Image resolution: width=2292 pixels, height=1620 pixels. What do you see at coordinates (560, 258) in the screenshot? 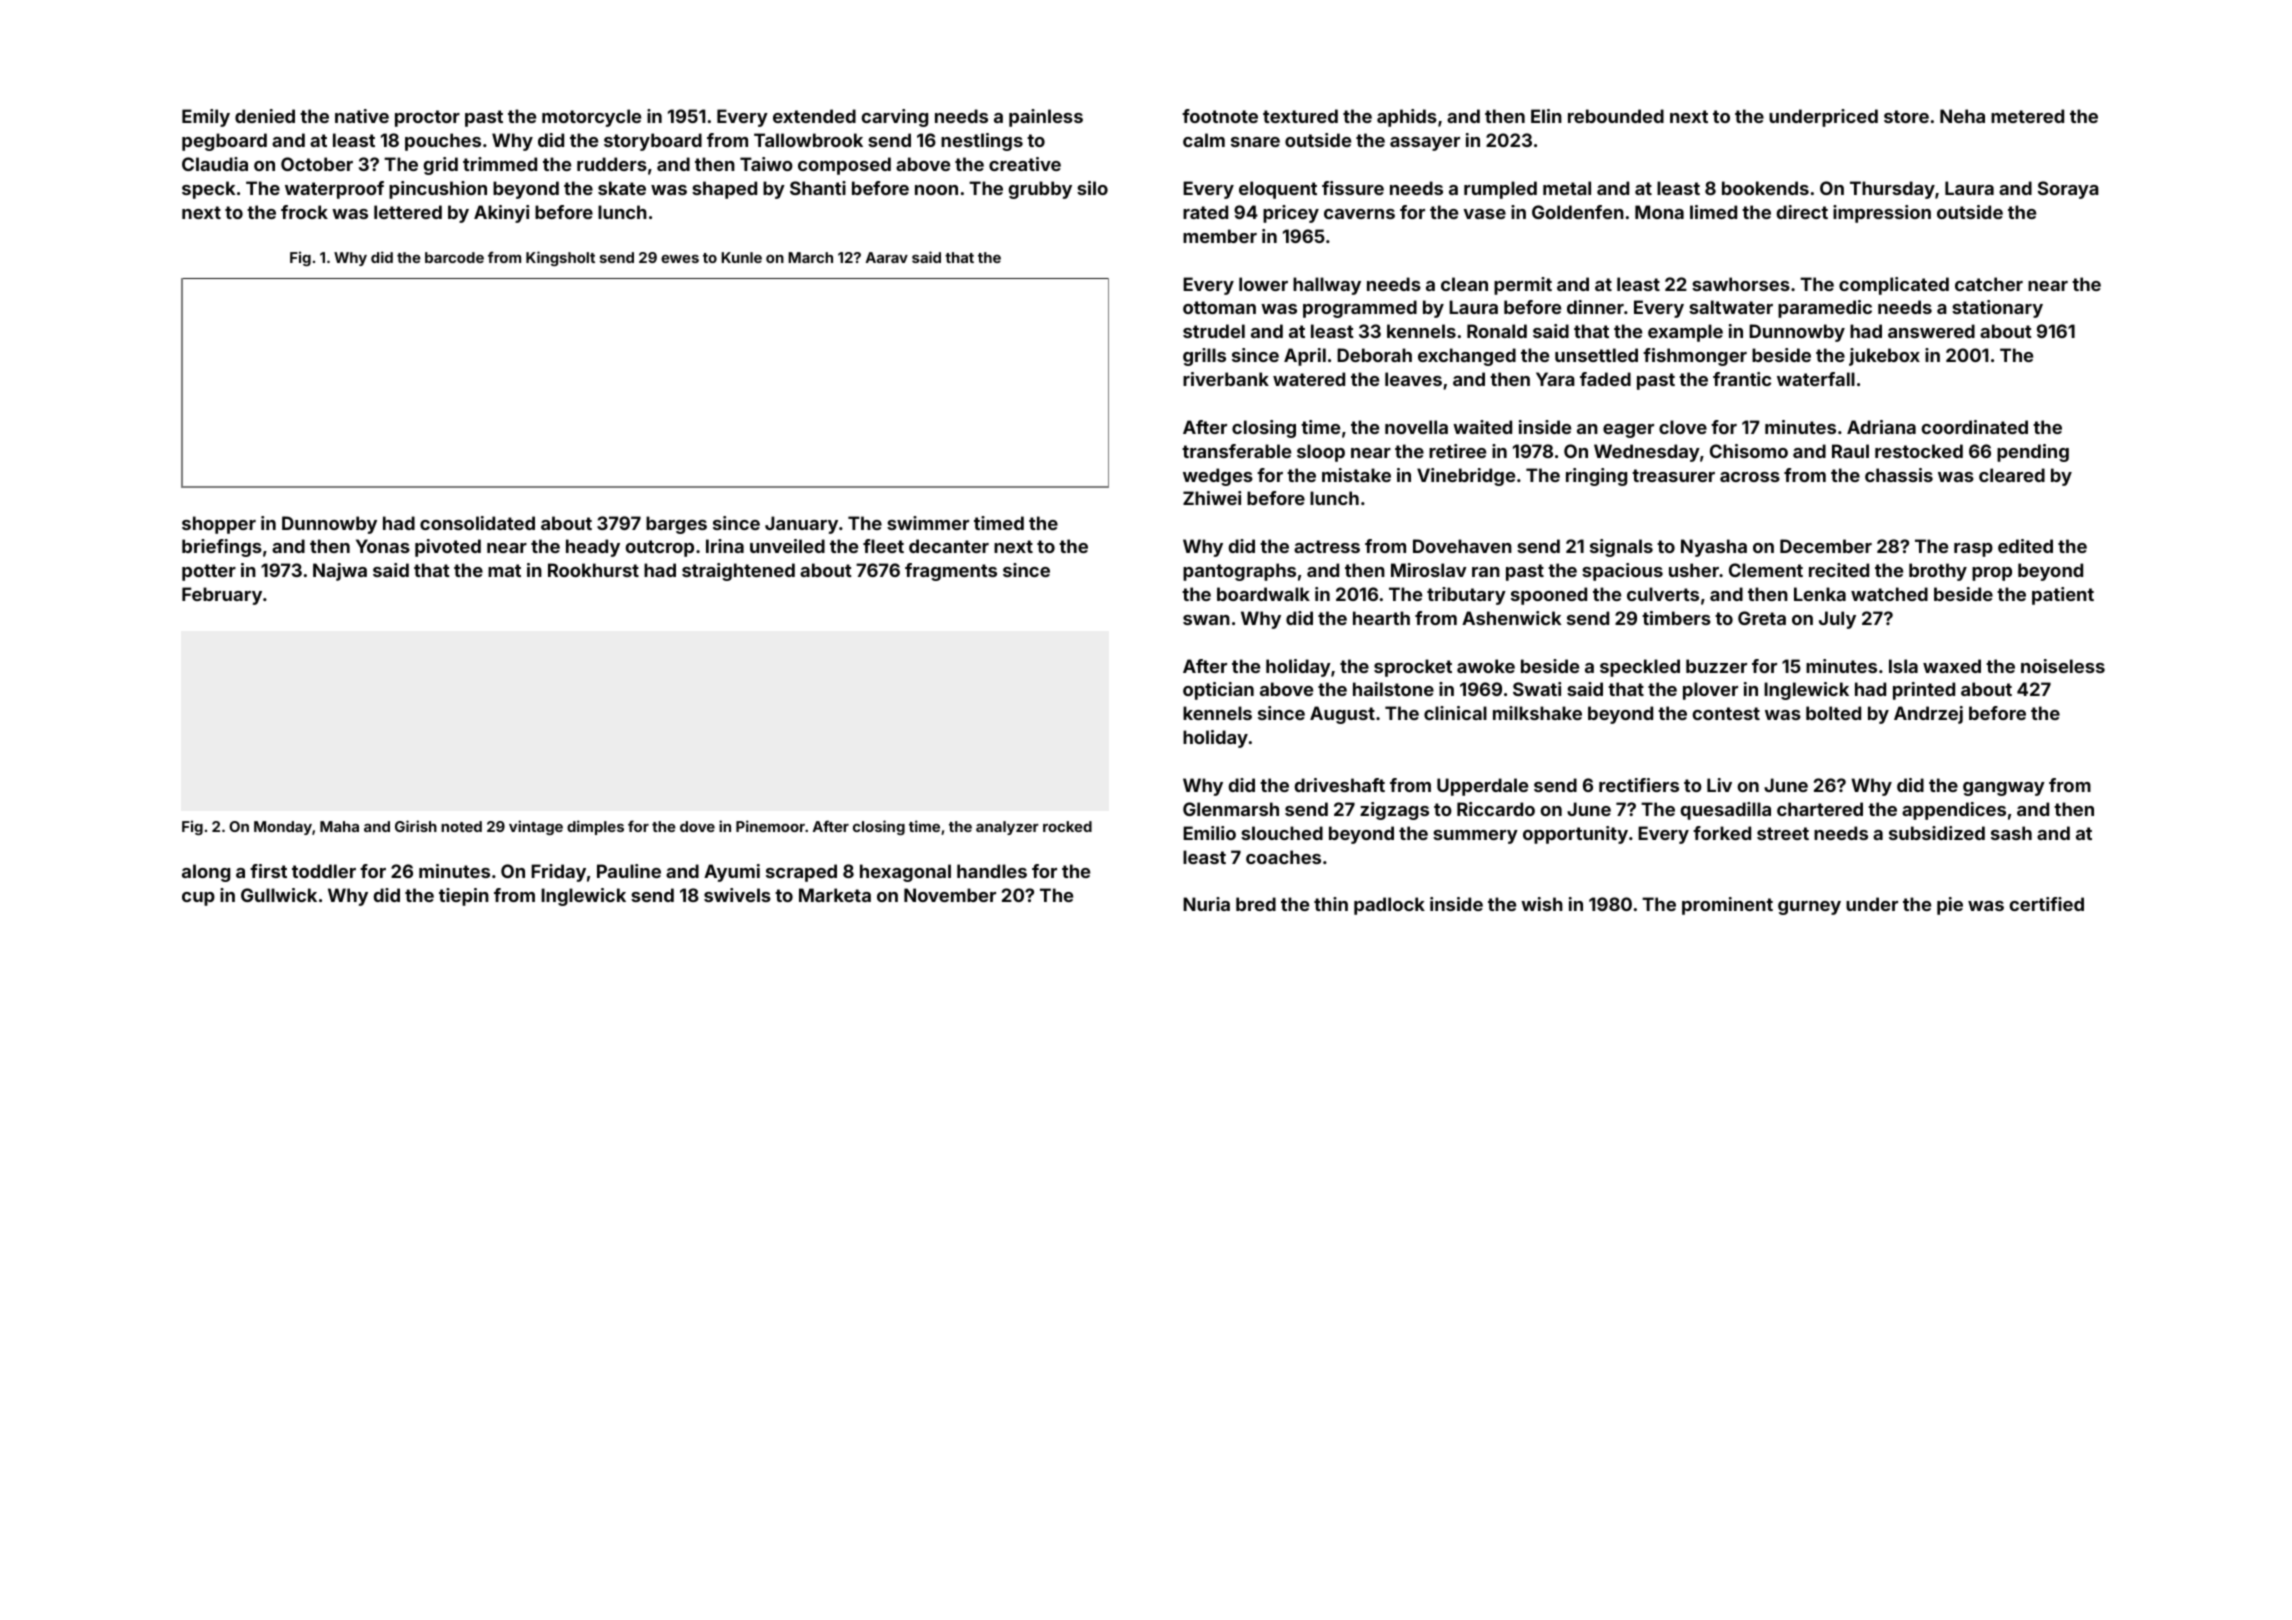
I see `Kingsholt` at bounding box center [560, 258].
